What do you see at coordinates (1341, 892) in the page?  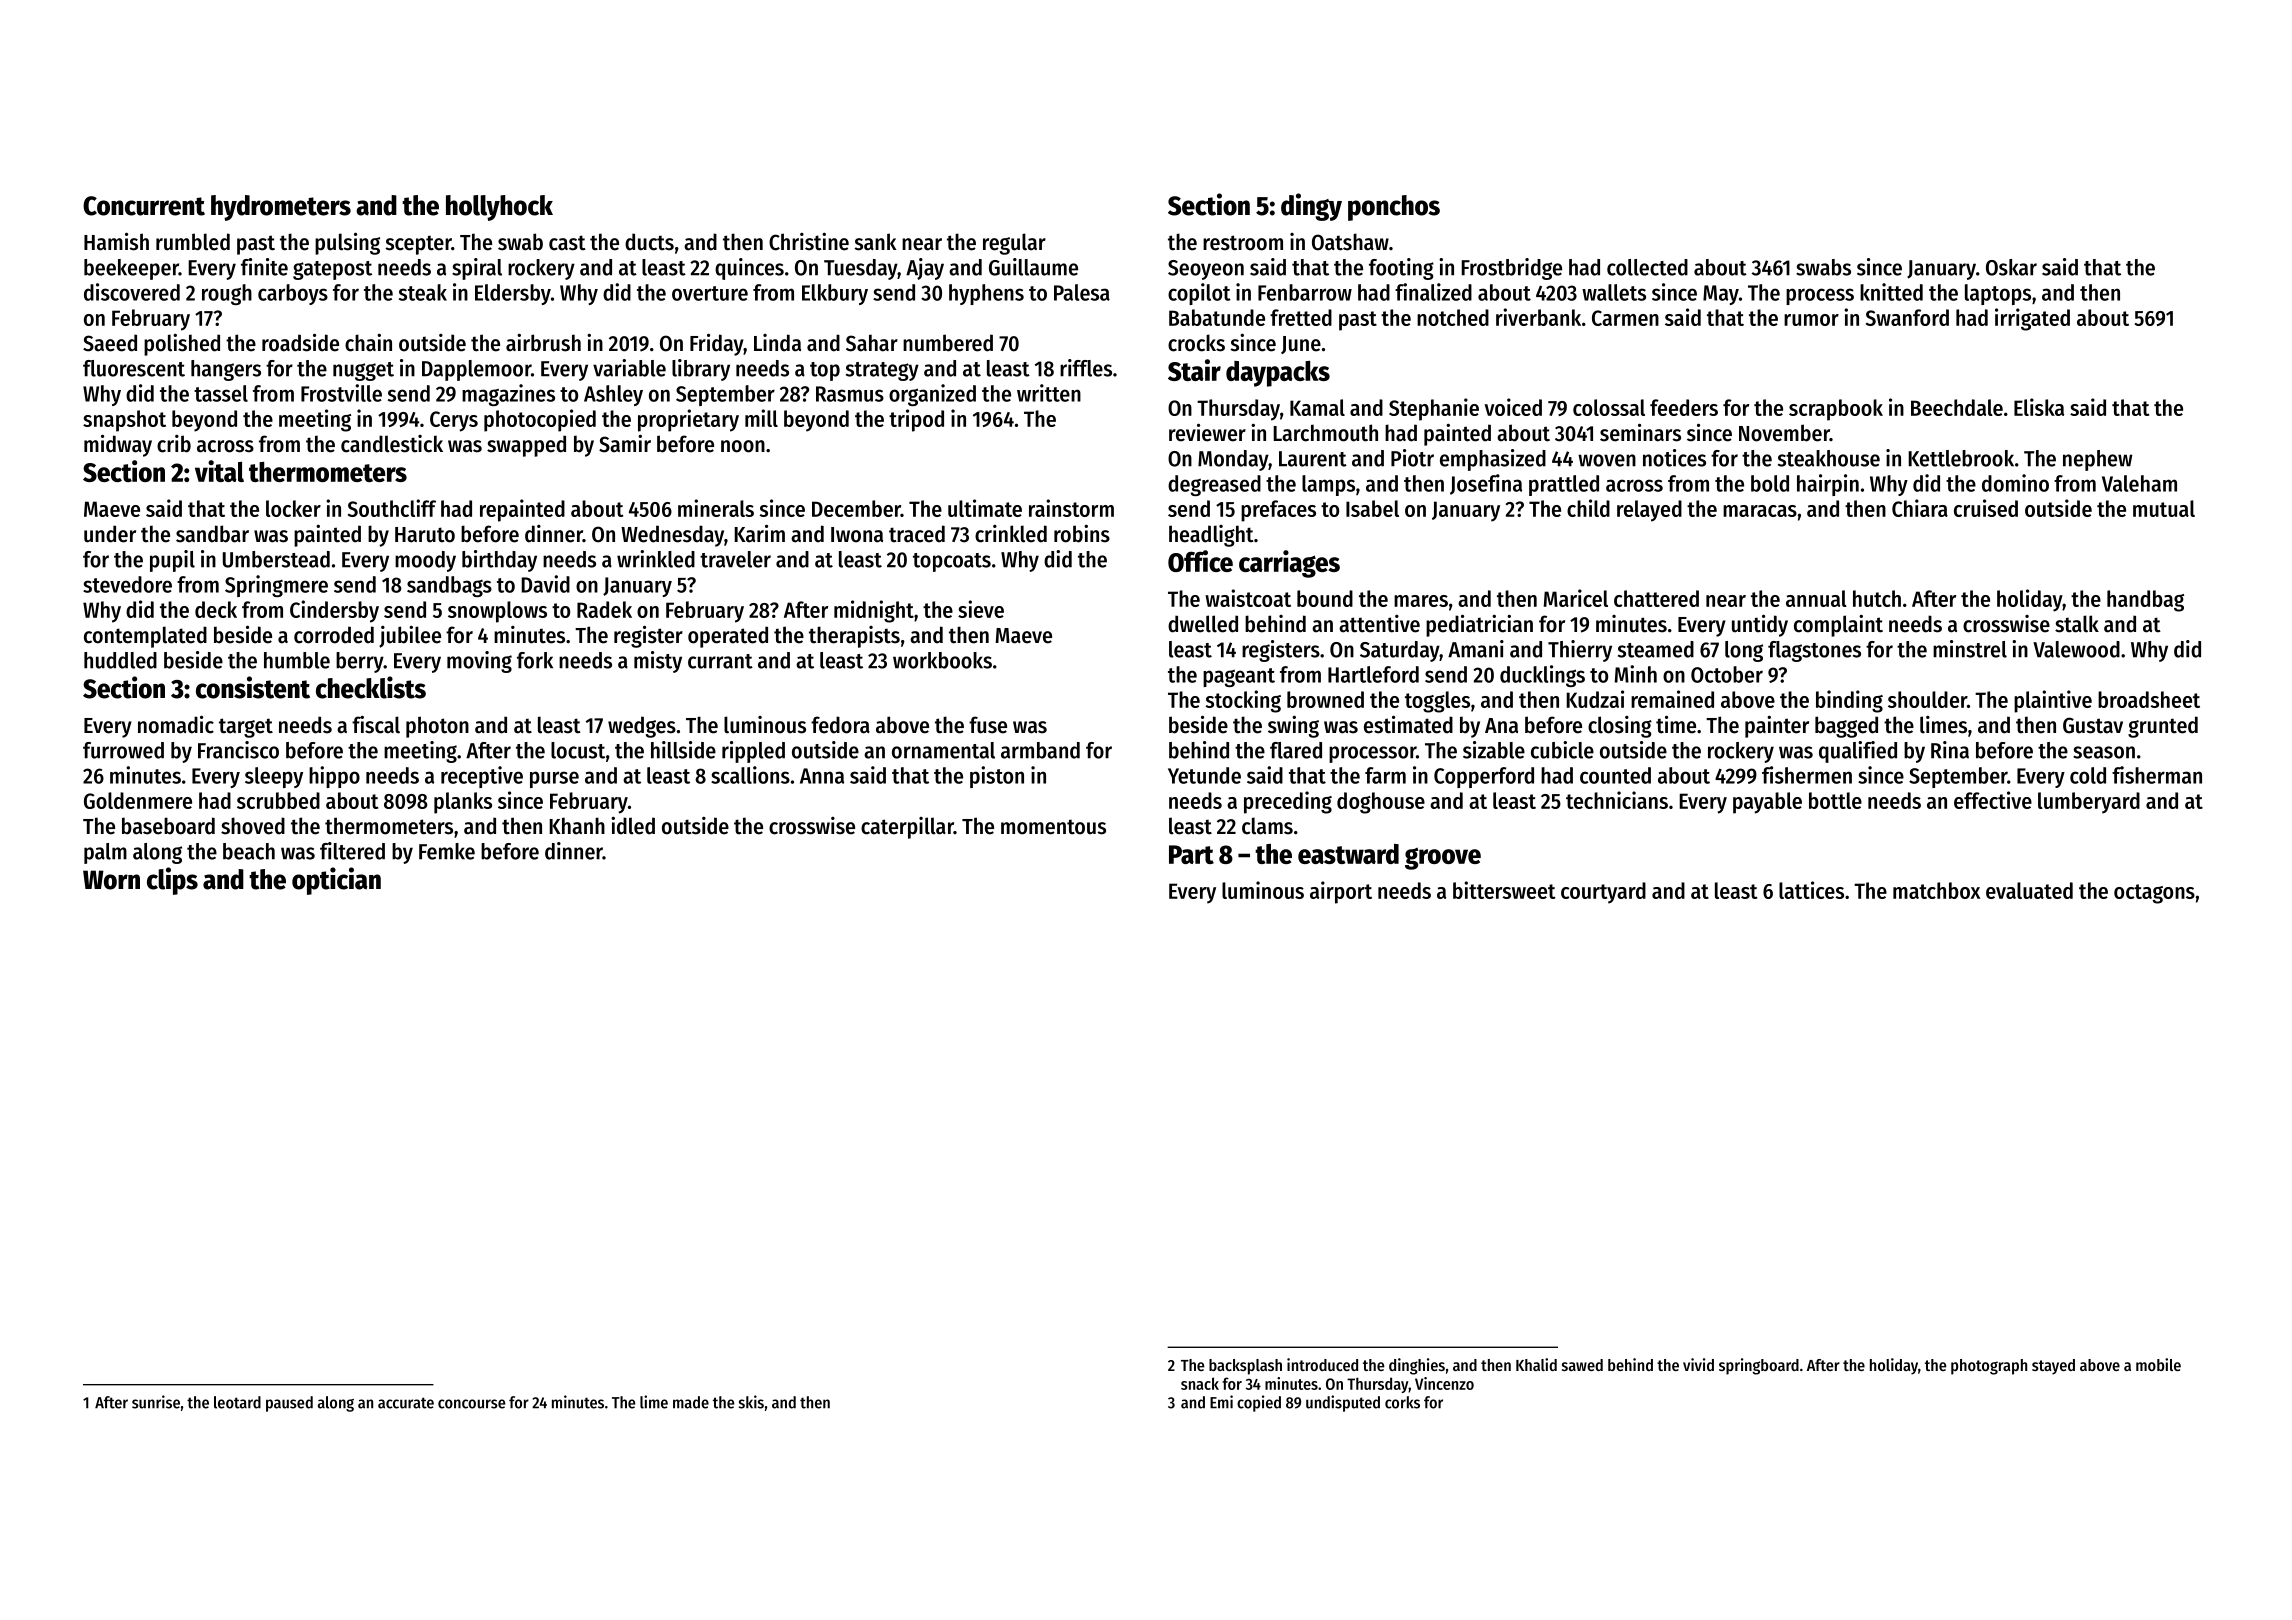 I see `airport` at bounding box center [1341, 892].
